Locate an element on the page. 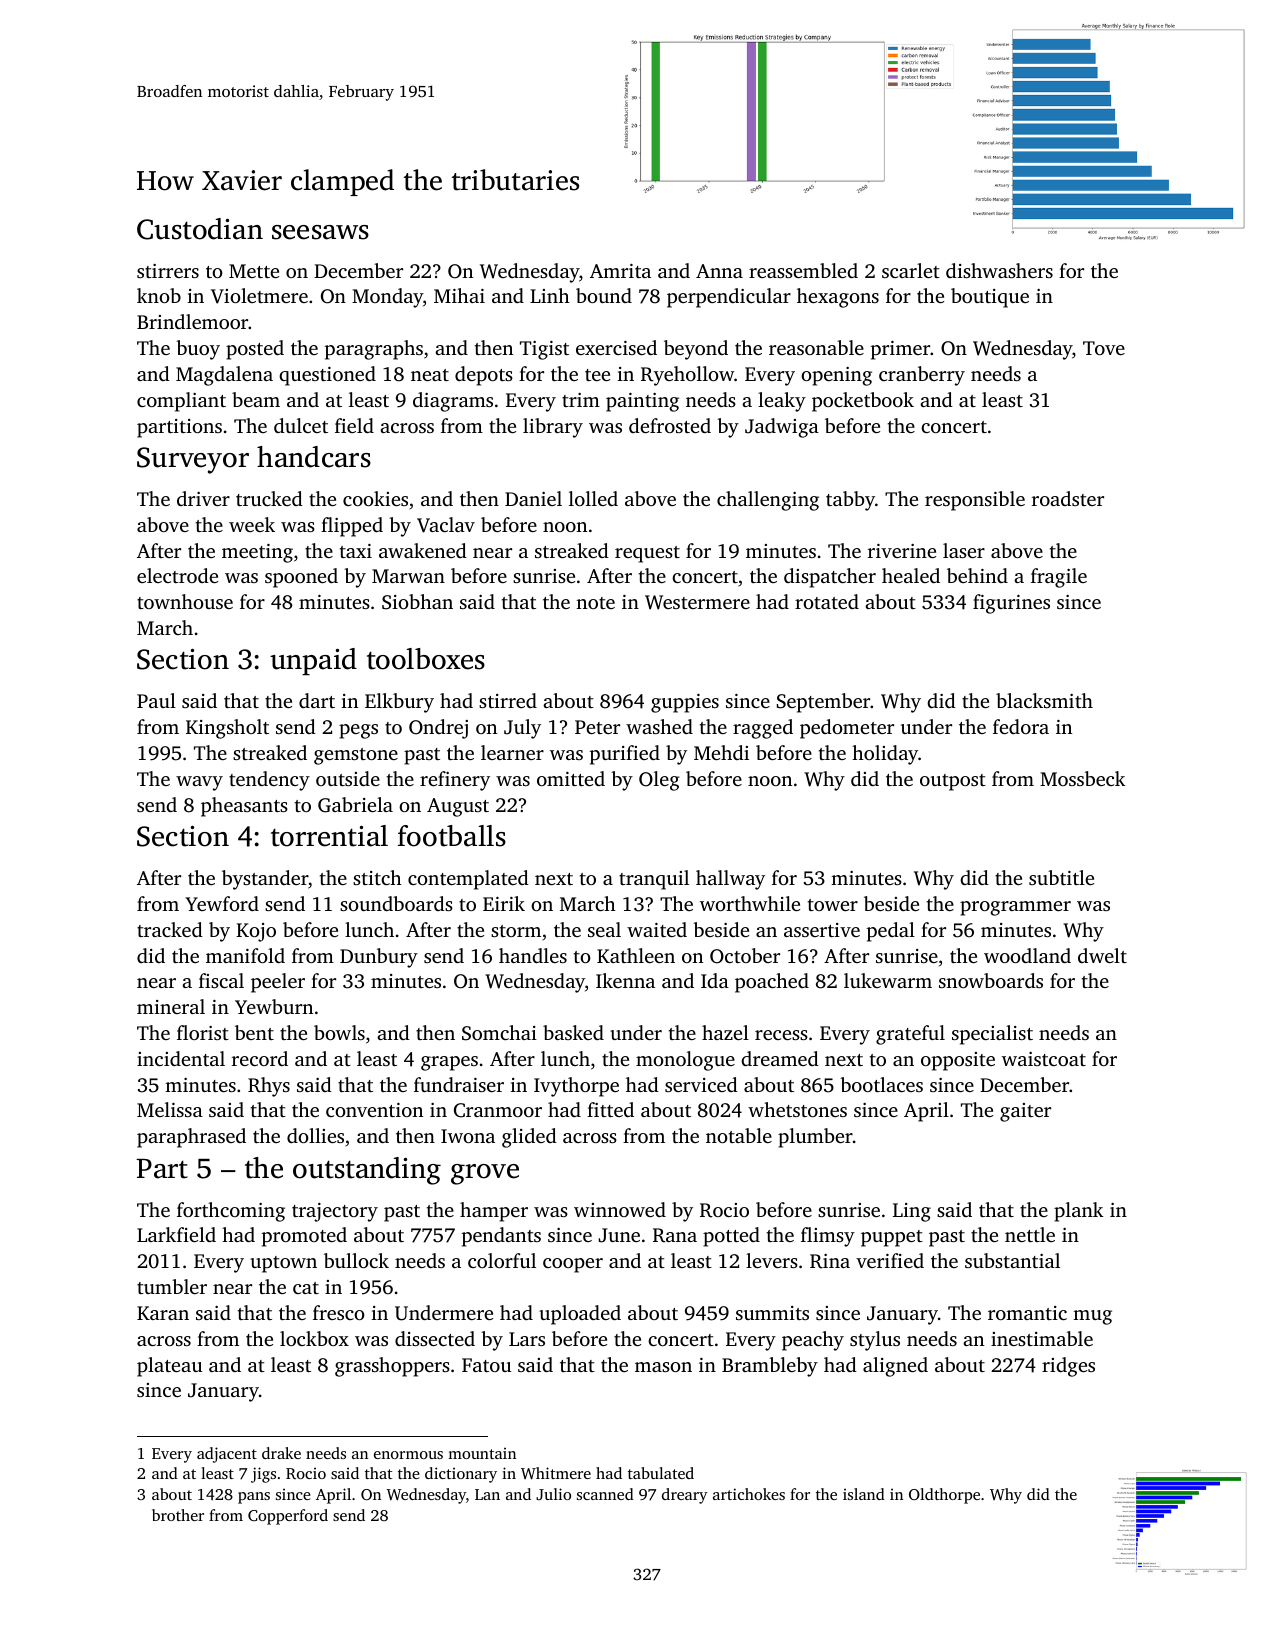 The height and width of the page is (1639, 1266). scarlet is located at coordinates (911, 270).
